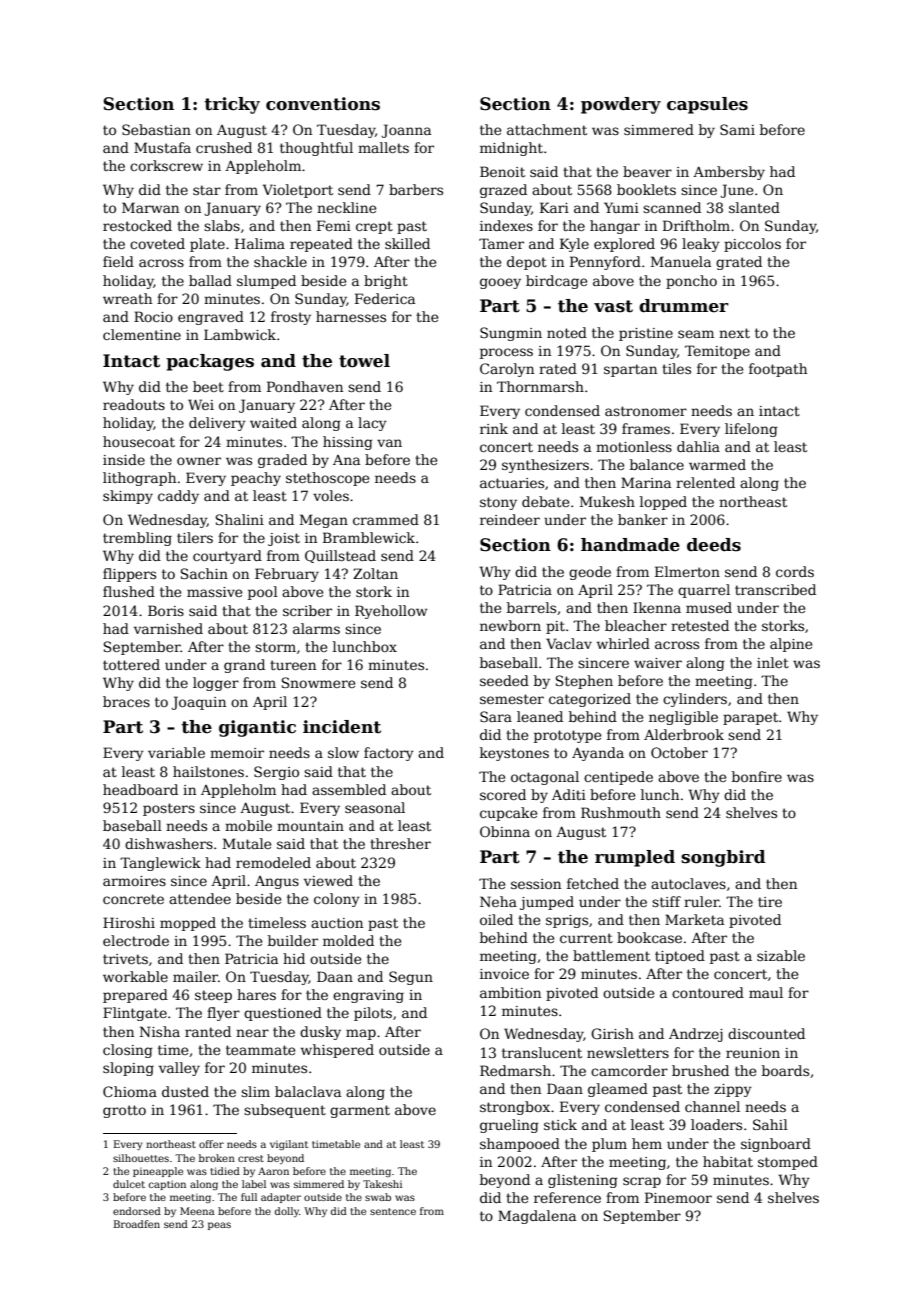 This screenshot has height=1308, width=924. What do you see at coordinates (393, 1211) in the screenshot?
I see `sentence` at bounding box center [393, 1211].
